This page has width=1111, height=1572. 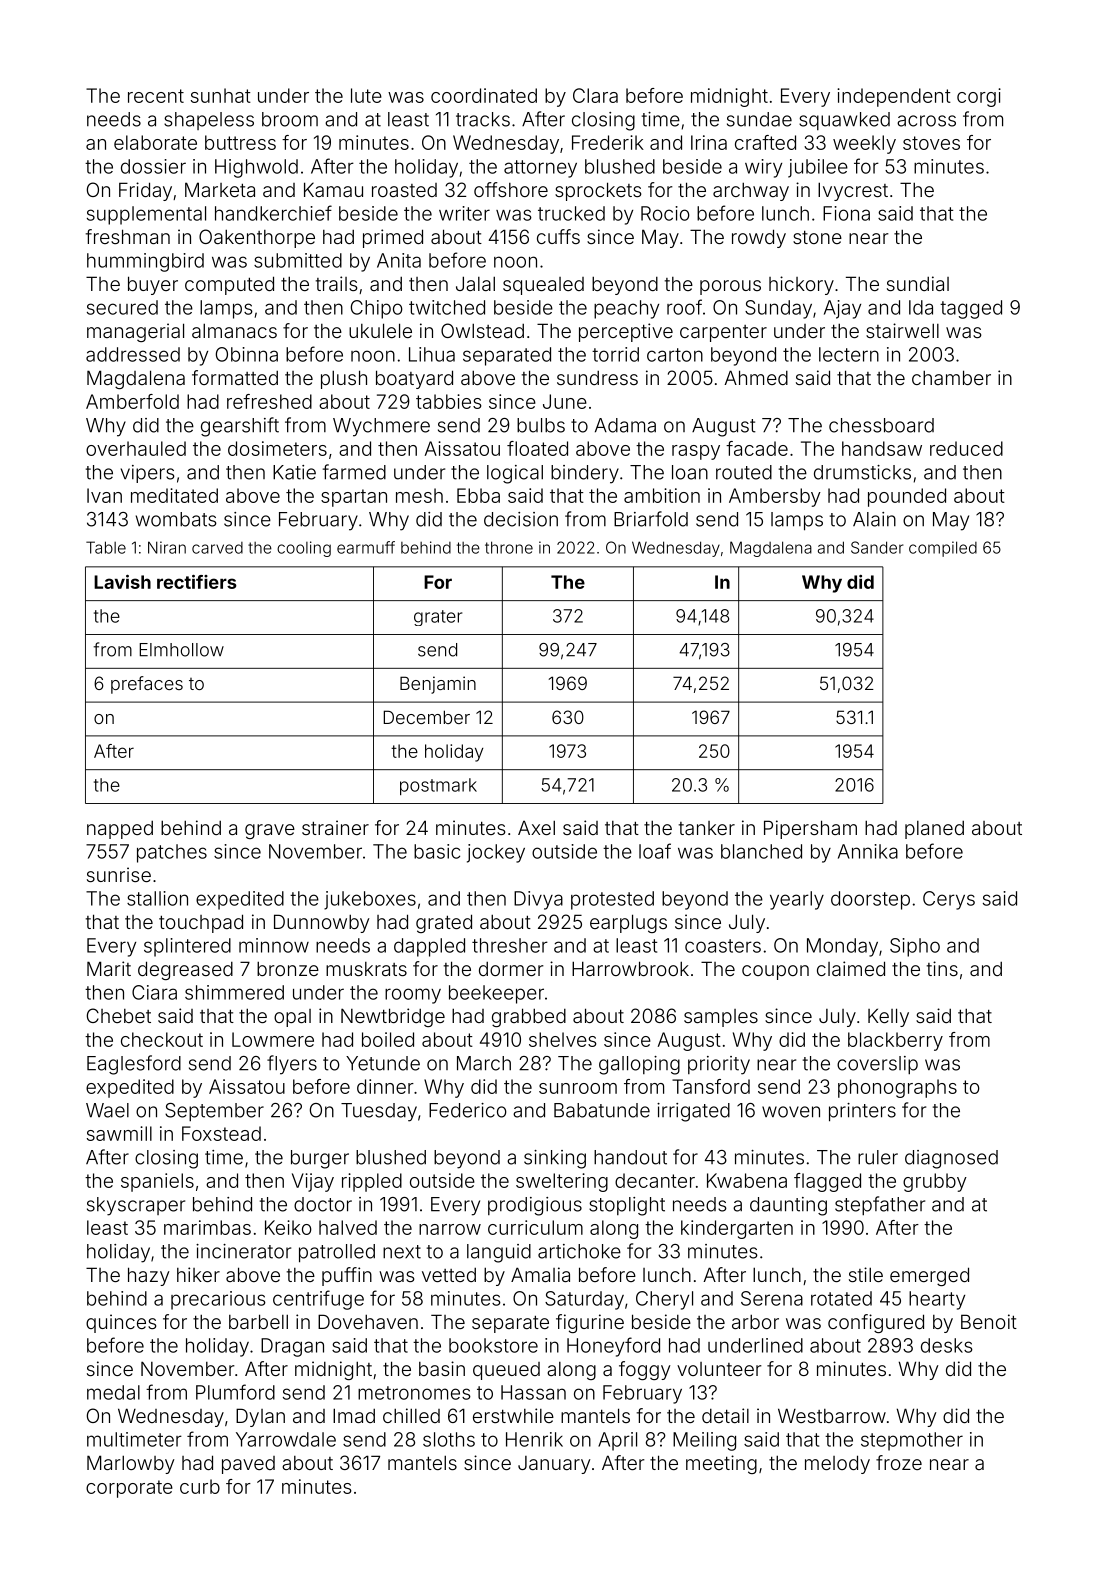 What do you see at coordinates (449, 1439) in the page?
I see `sloths` at bounding box center [449, 1439].
